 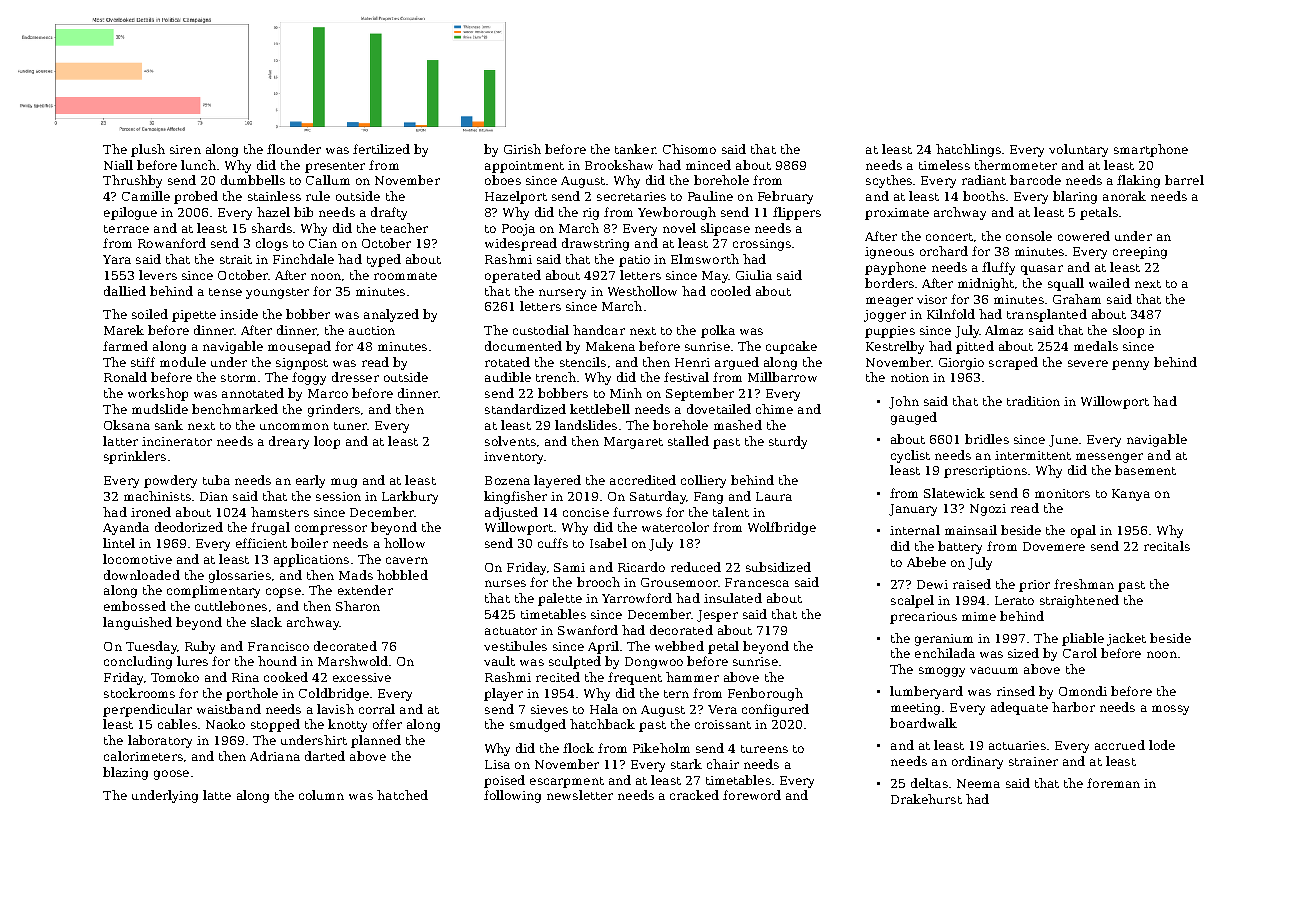 What do you see at coordinates (926, 799) in the screenshot?
I see `Drakehurst` at bounding box center [926, 799].
